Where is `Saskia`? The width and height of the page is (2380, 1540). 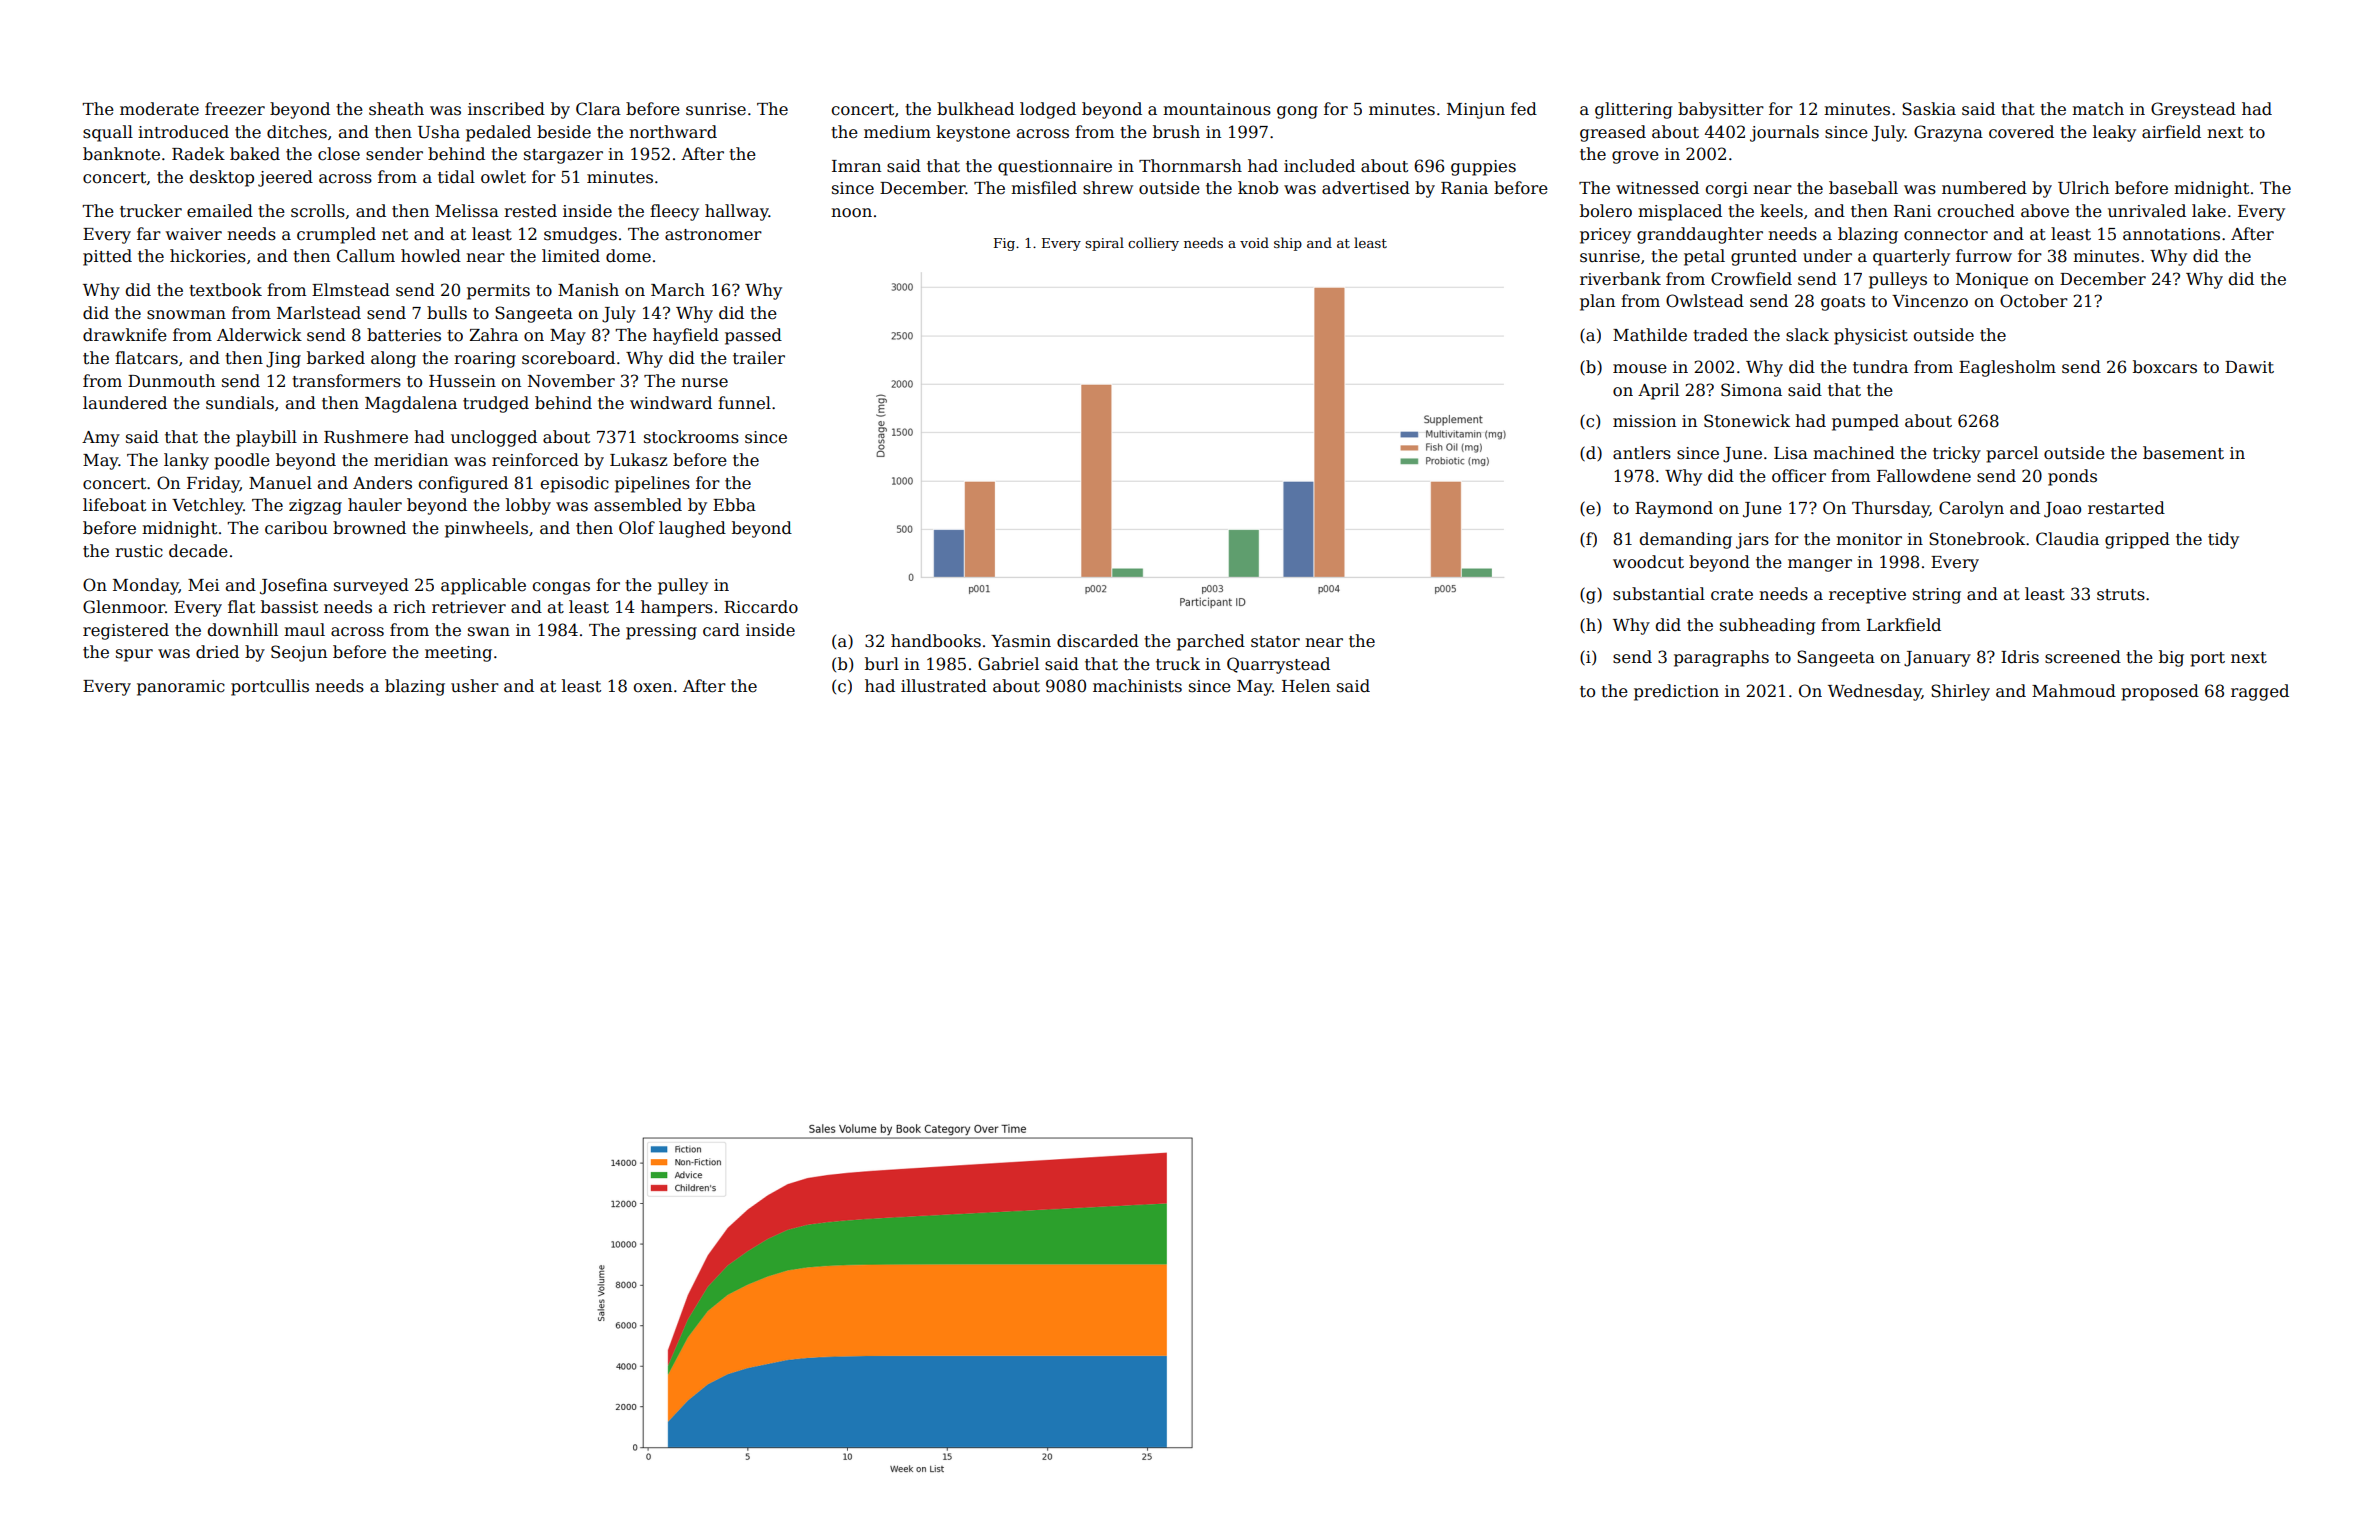
Saskia is located at coordinates (1929, 109).
